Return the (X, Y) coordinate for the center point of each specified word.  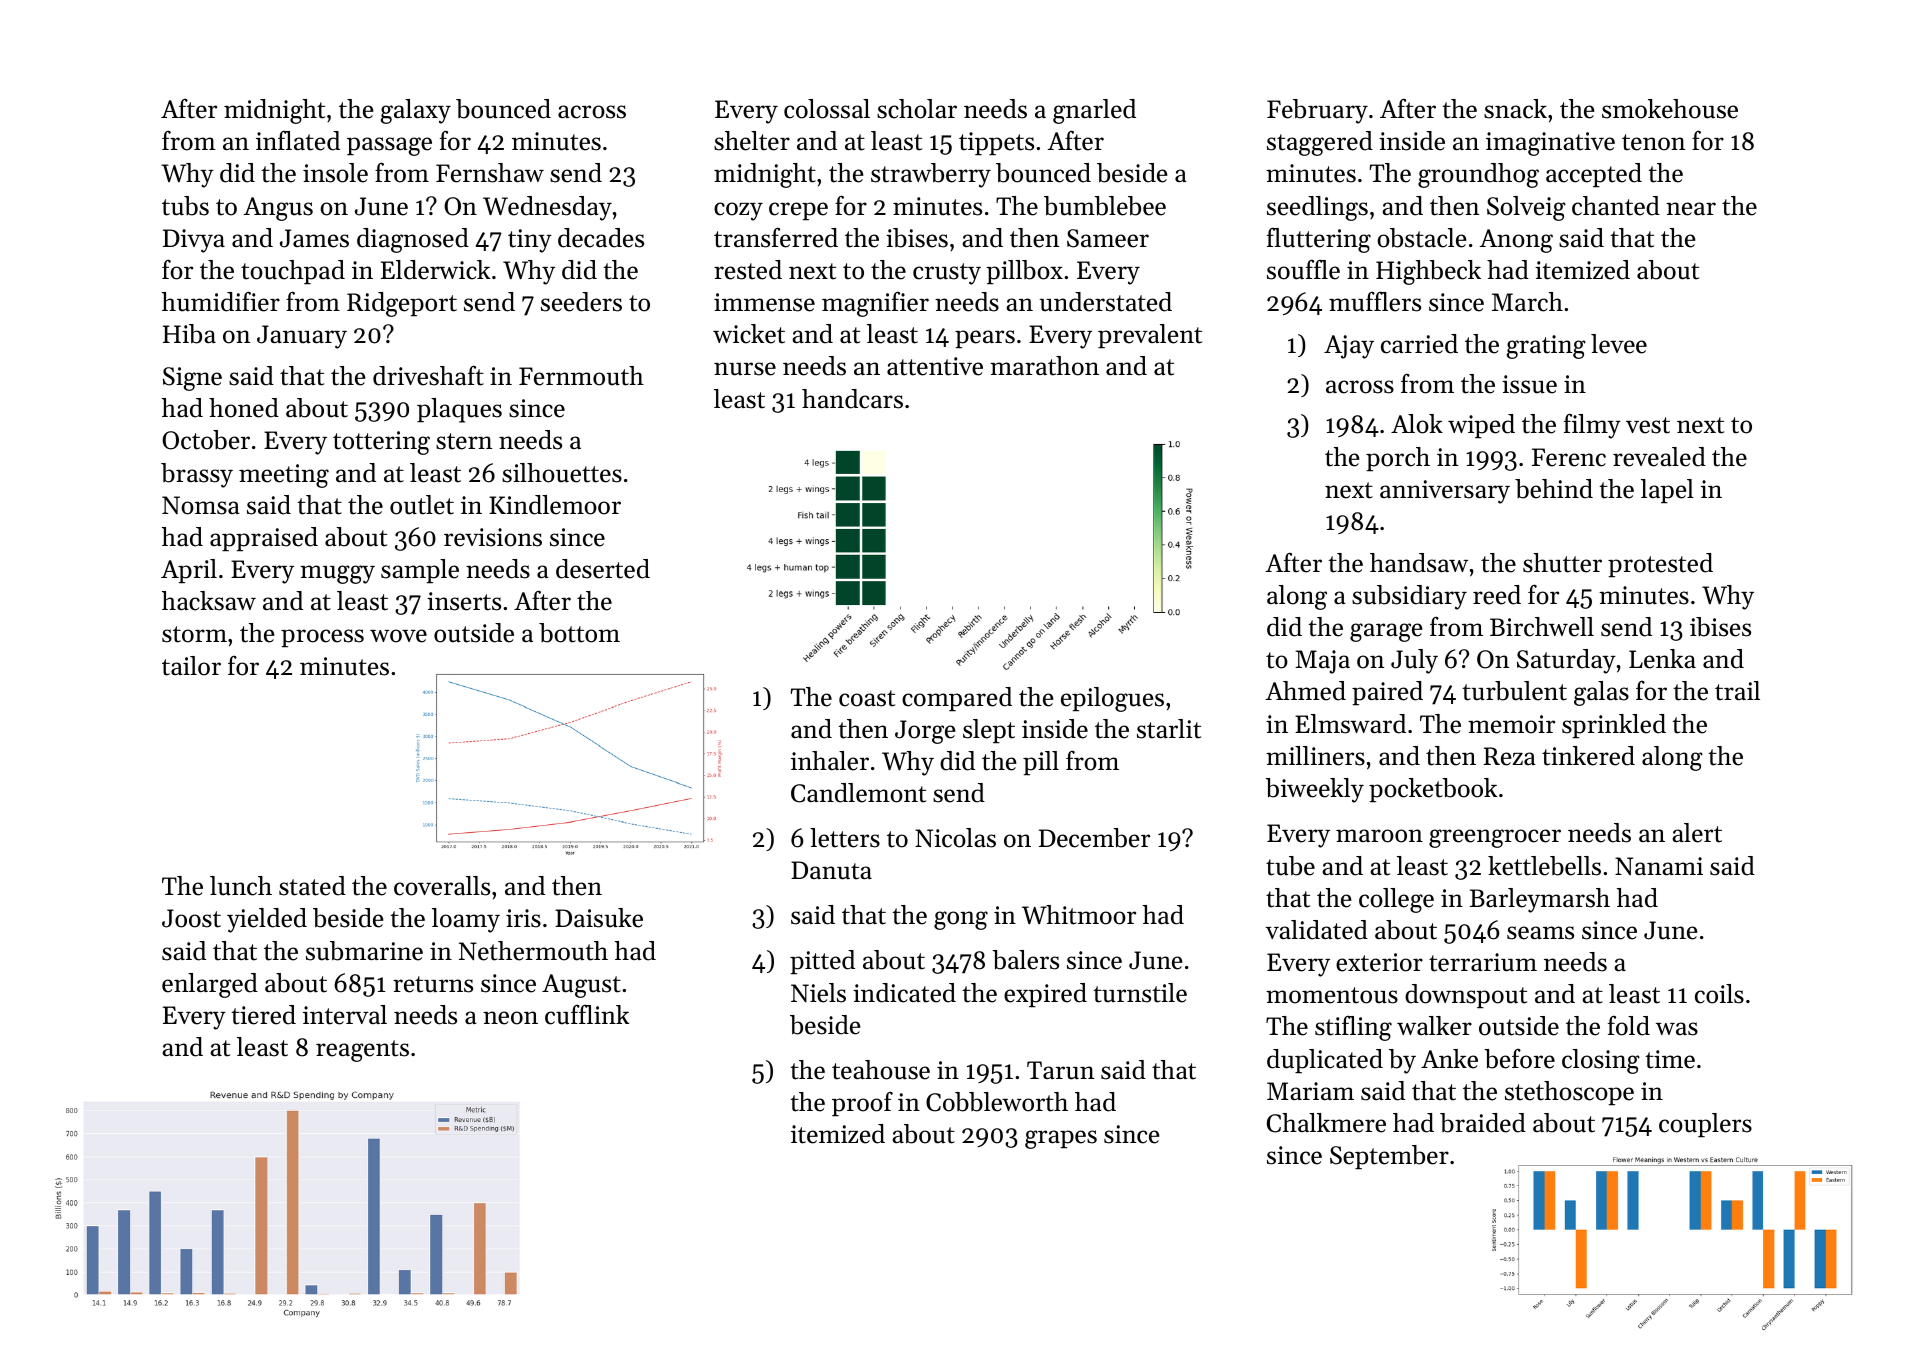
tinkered (1588, 756)
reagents (362, 1051)
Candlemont (858, 793)
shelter (752, 141)
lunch (241, 886)
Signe (192, 379)
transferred (776, 238)
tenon (1653, 142)
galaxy (416, 111)
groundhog (1478, 175)
